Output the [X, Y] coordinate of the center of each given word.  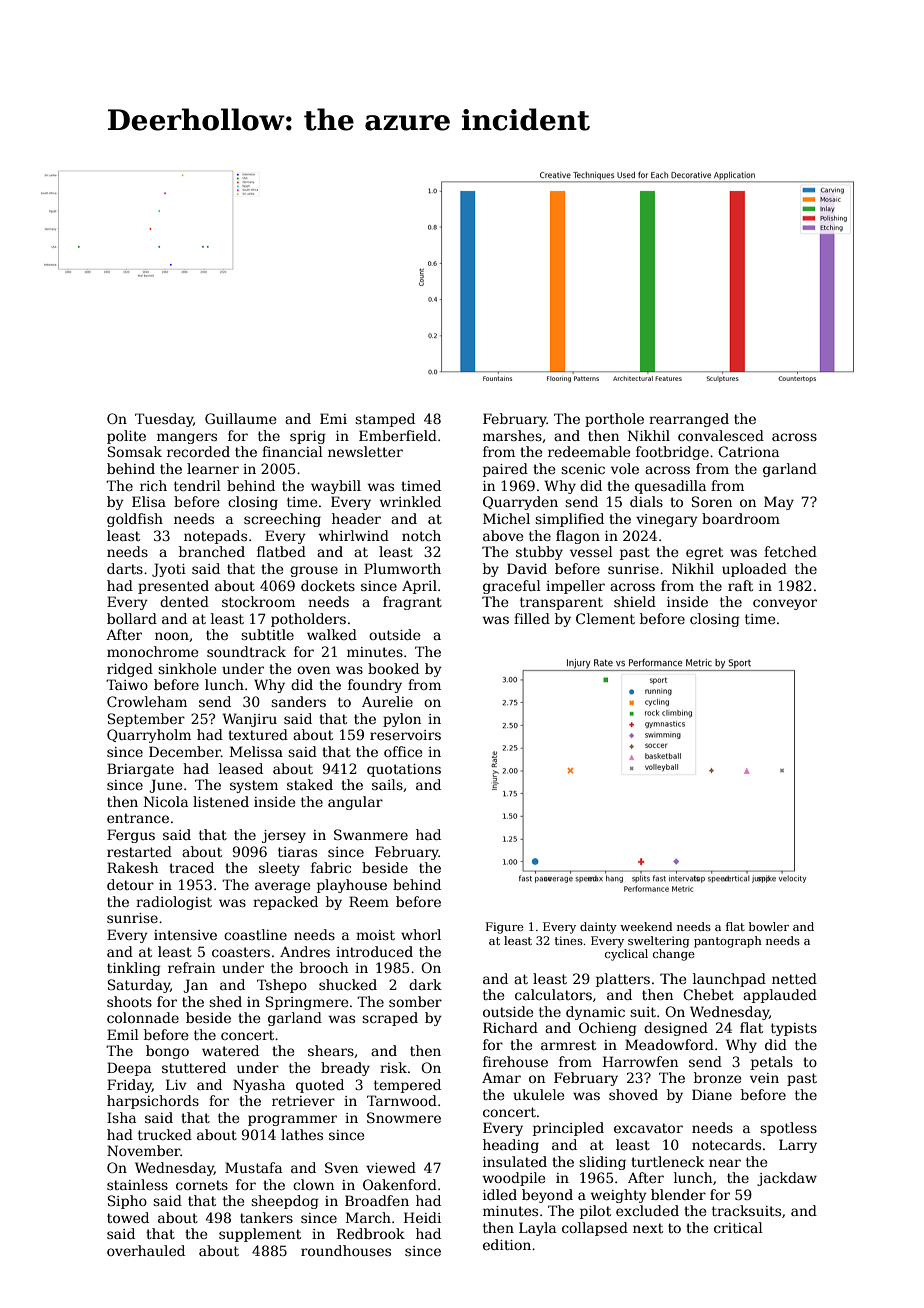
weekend [646, 926]
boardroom [741, 518]
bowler [769, 926]
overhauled [146, 1250]
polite [126, 437]
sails [387, 784]
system [254, 786]
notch [421, 535]
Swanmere [371, 834]
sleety [279, 869]
